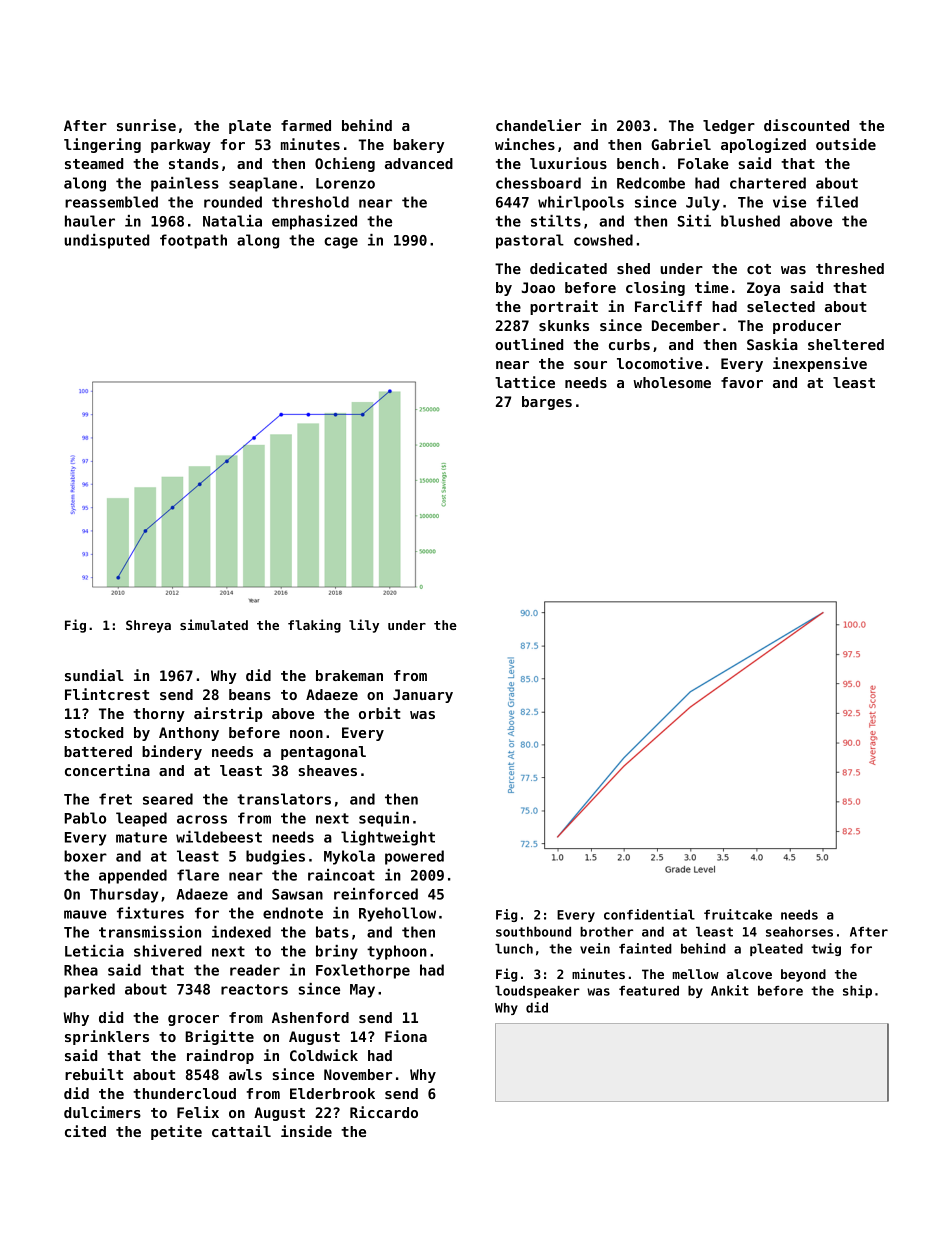  I want to click on cited, so click(85, 1131).
